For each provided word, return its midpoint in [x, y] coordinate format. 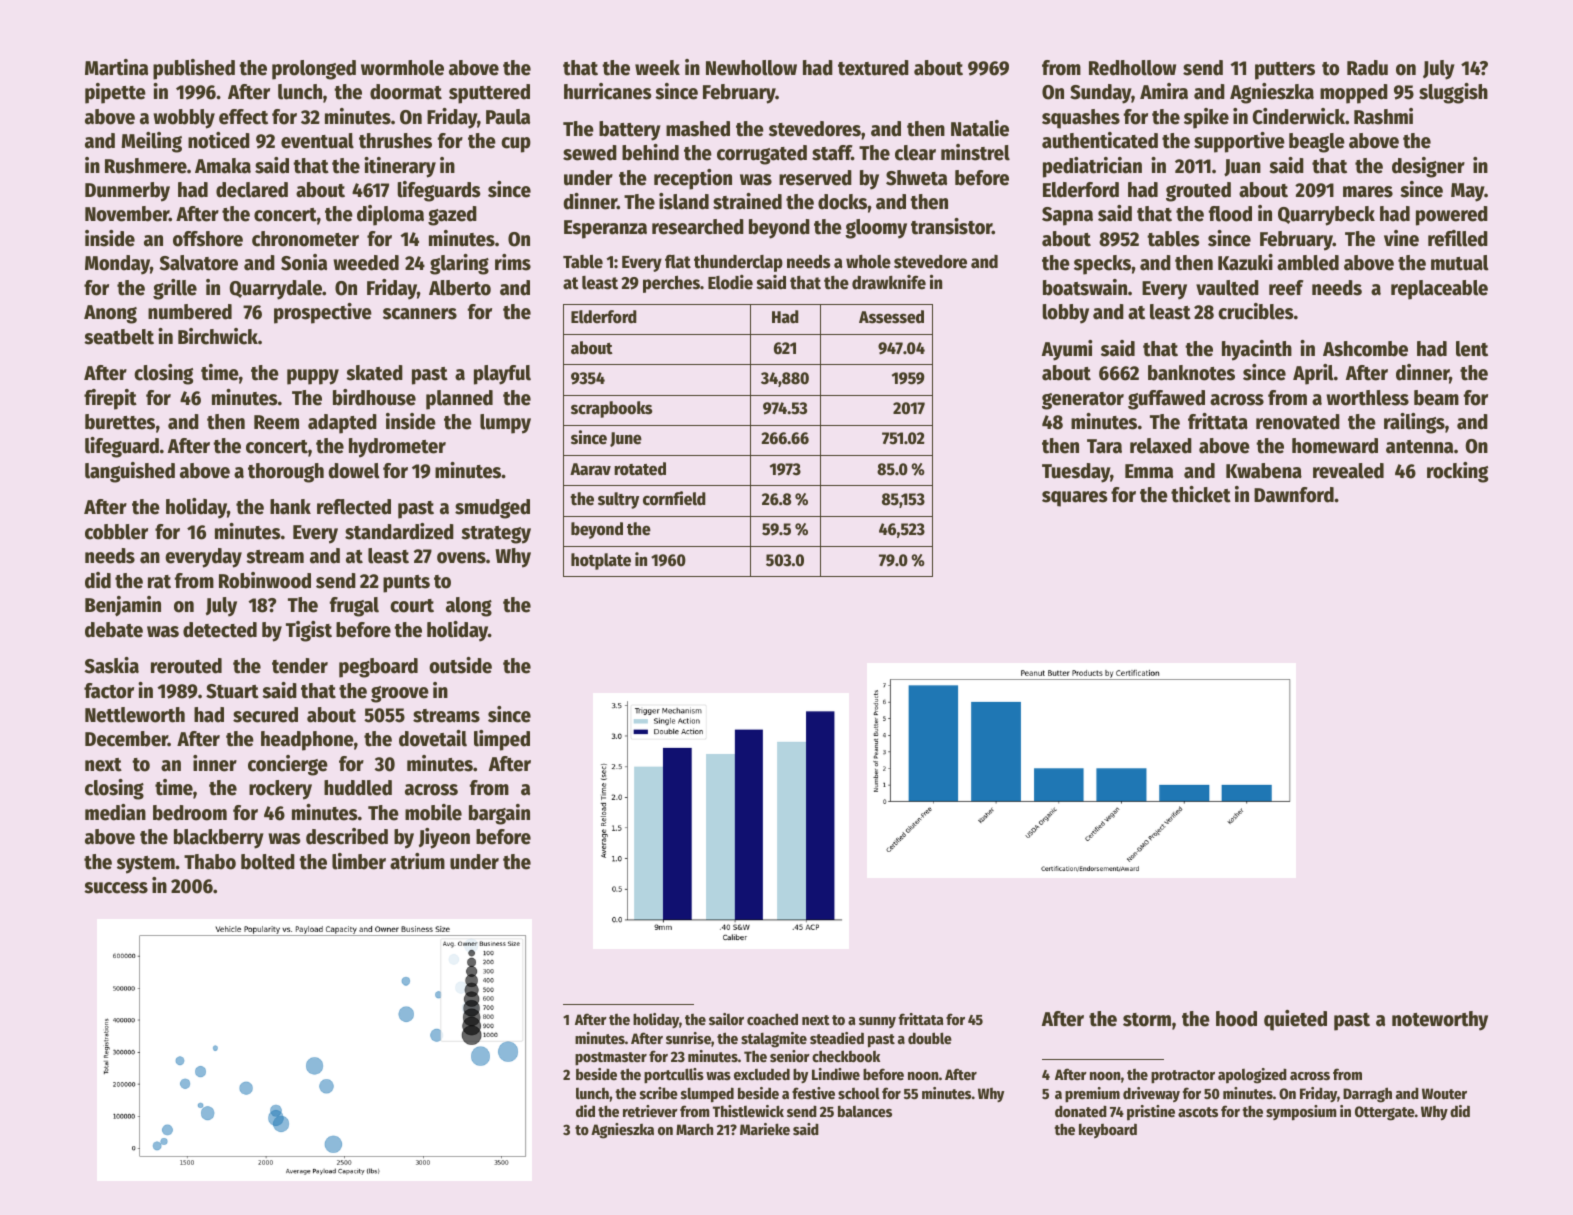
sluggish [1453, 93]
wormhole [402, 68]
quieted [1295, 1020]
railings [1414, 423]
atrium [417, 861]
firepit [110, 399]
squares [1075, 499]
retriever [650, 1111]
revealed [1348, 471]
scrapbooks [611, 409]
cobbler [116, 532]
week [657, 68]
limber [359, 861]
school [859, 1093]
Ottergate [1385, 1113]
